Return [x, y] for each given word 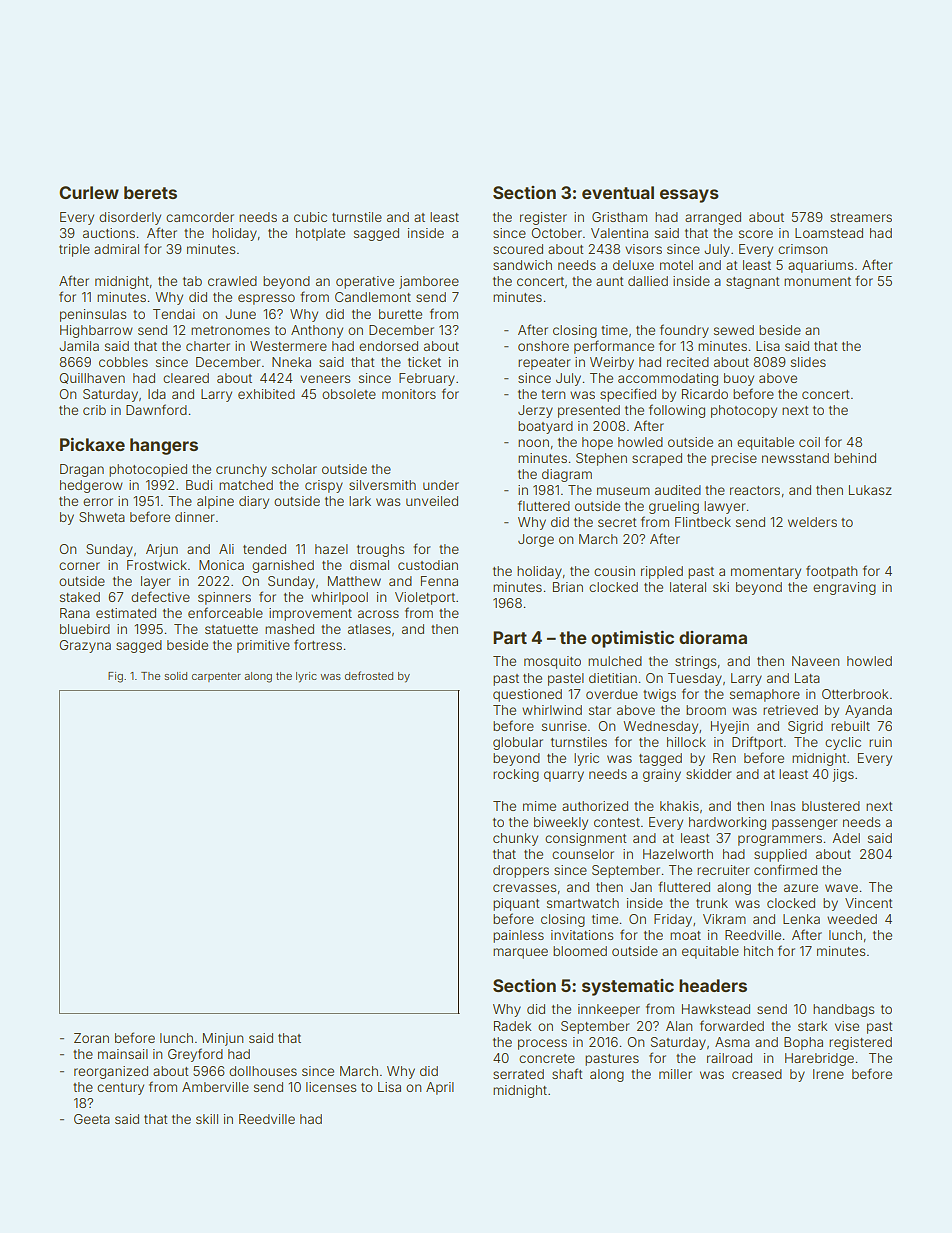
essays [689, 196]
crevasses [524, 888]
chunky [515, 839]
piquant [516, 904]
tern [553, 394]
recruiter [723, 870]
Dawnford [156, 409]
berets [150, 192]
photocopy [744, 411]
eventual [618, 192]
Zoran [91, 1038]
